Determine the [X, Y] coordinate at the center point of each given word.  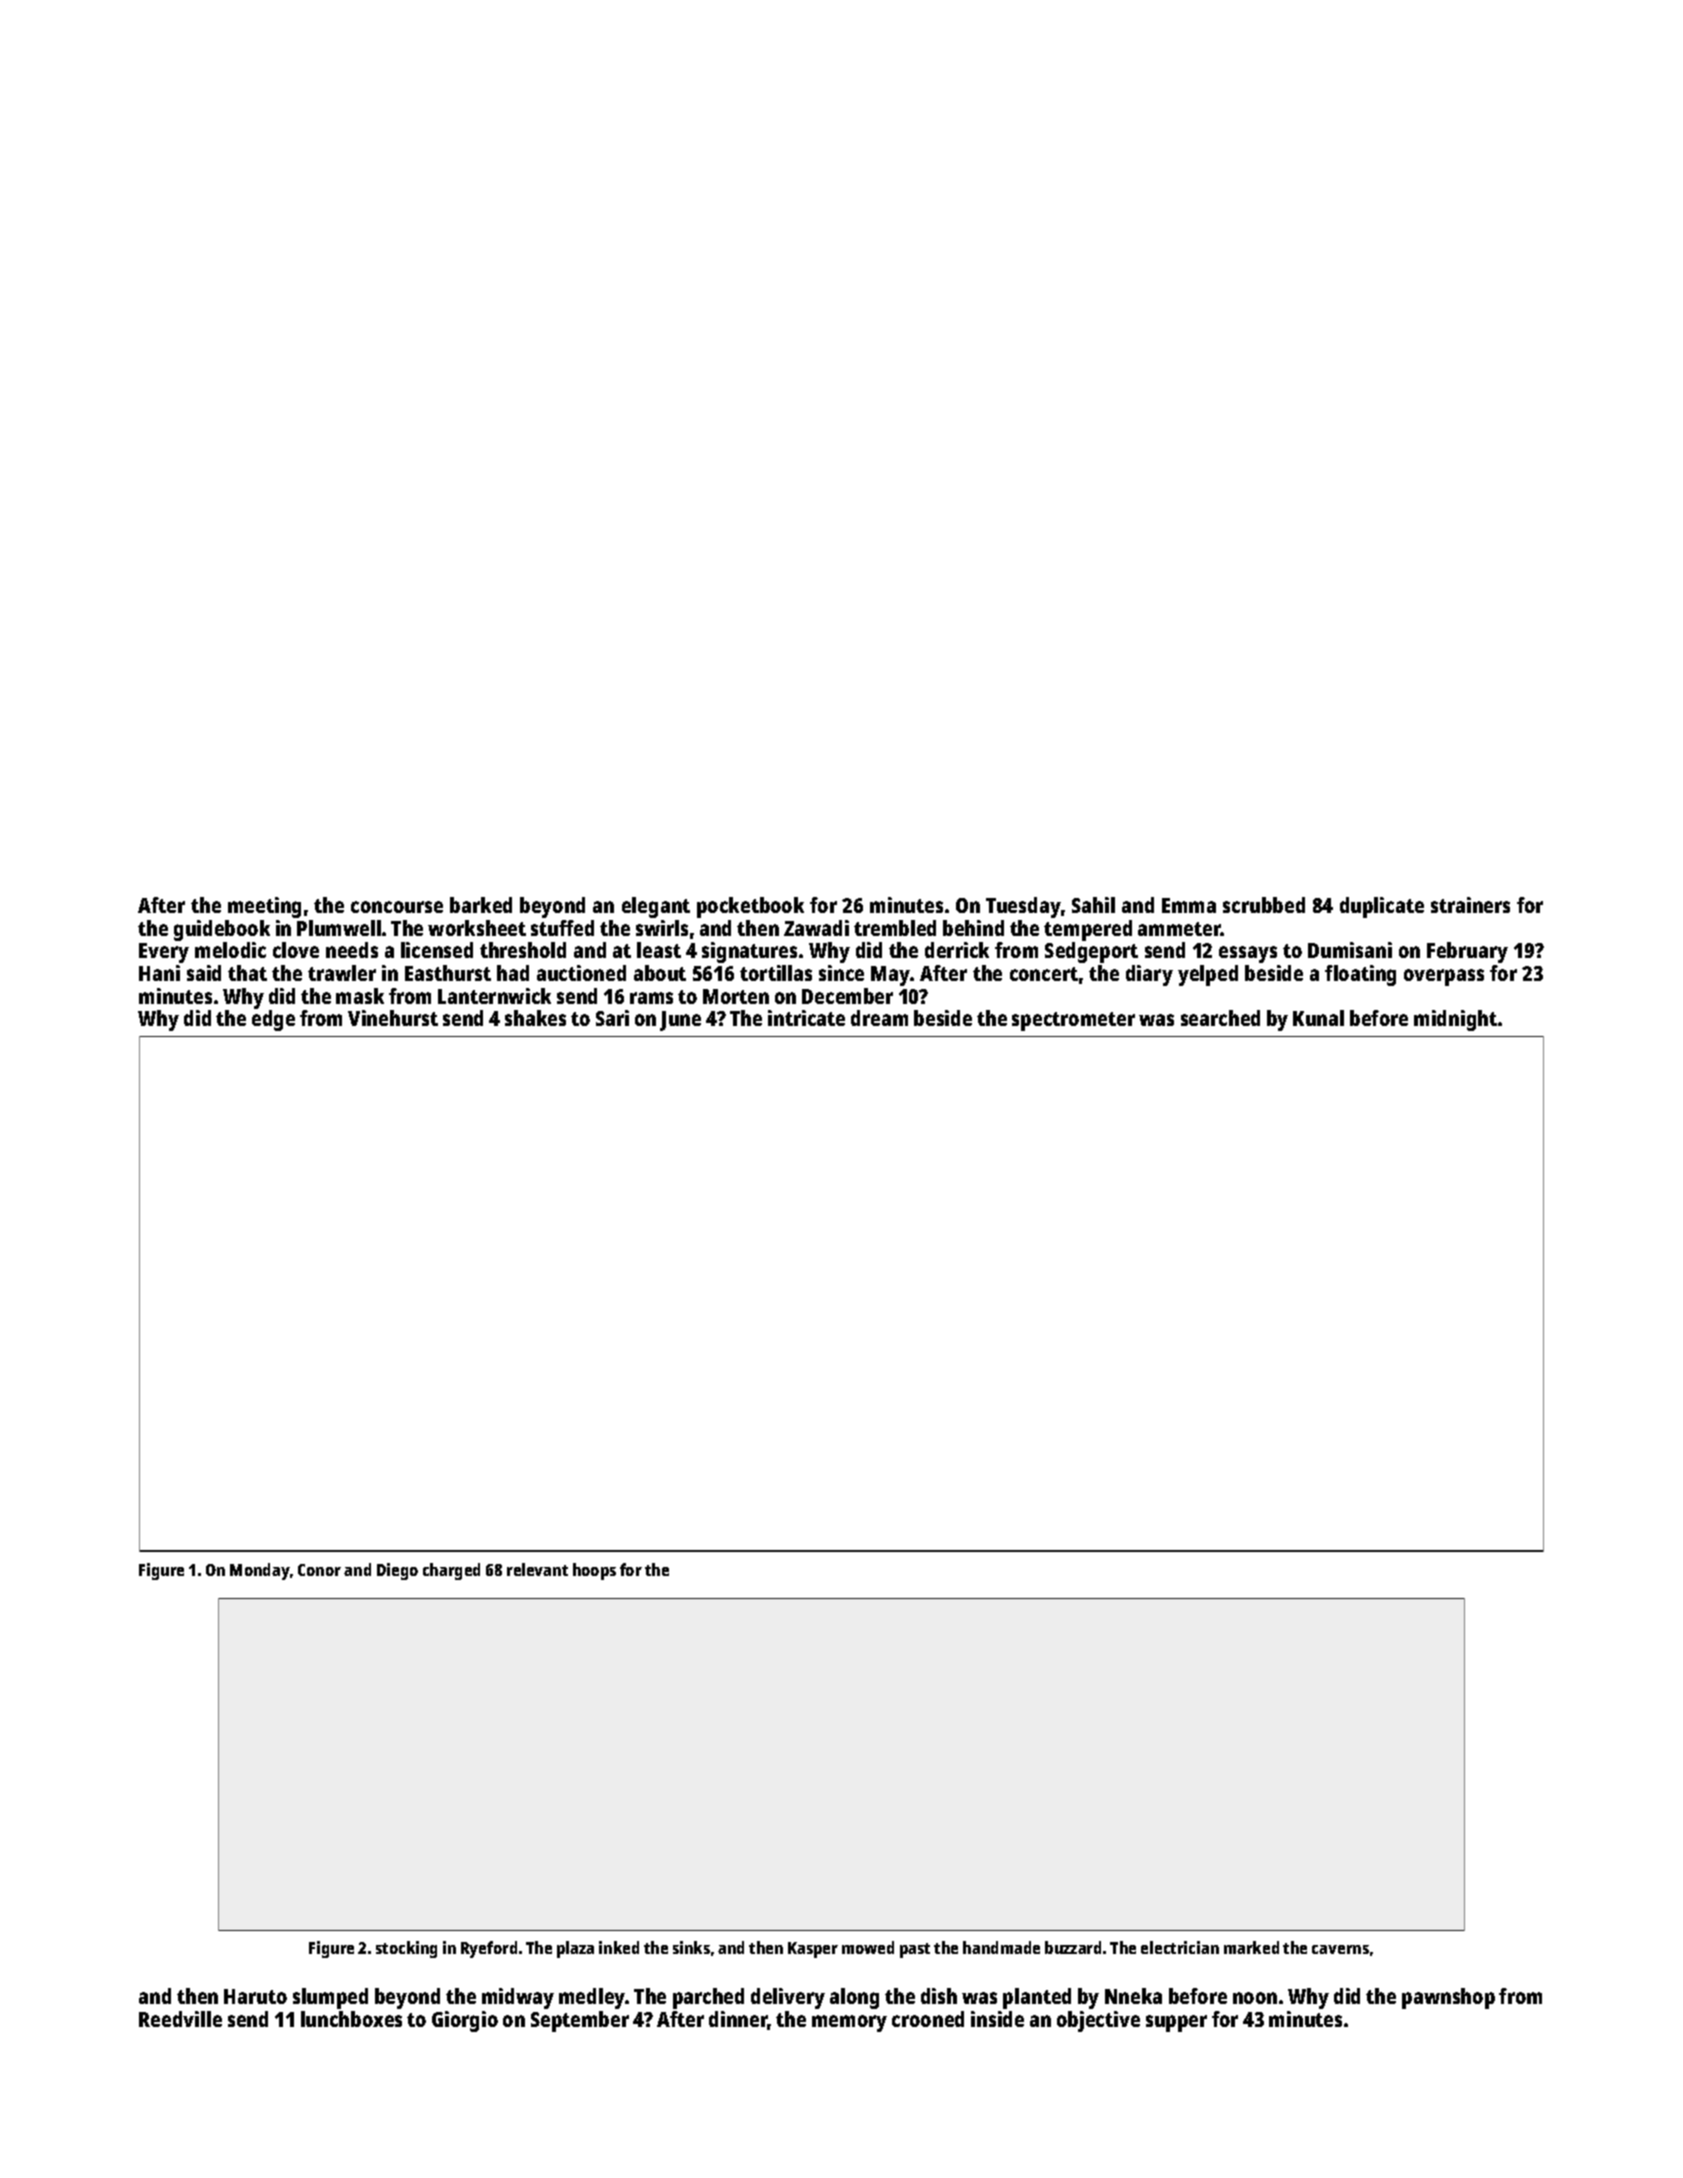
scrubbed [1264, 905]
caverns [1340, 1949]
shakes [535, 1018]
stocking [406, 1949]
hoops [594, 1571]
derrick [957, 950]
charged [451, 1571]
